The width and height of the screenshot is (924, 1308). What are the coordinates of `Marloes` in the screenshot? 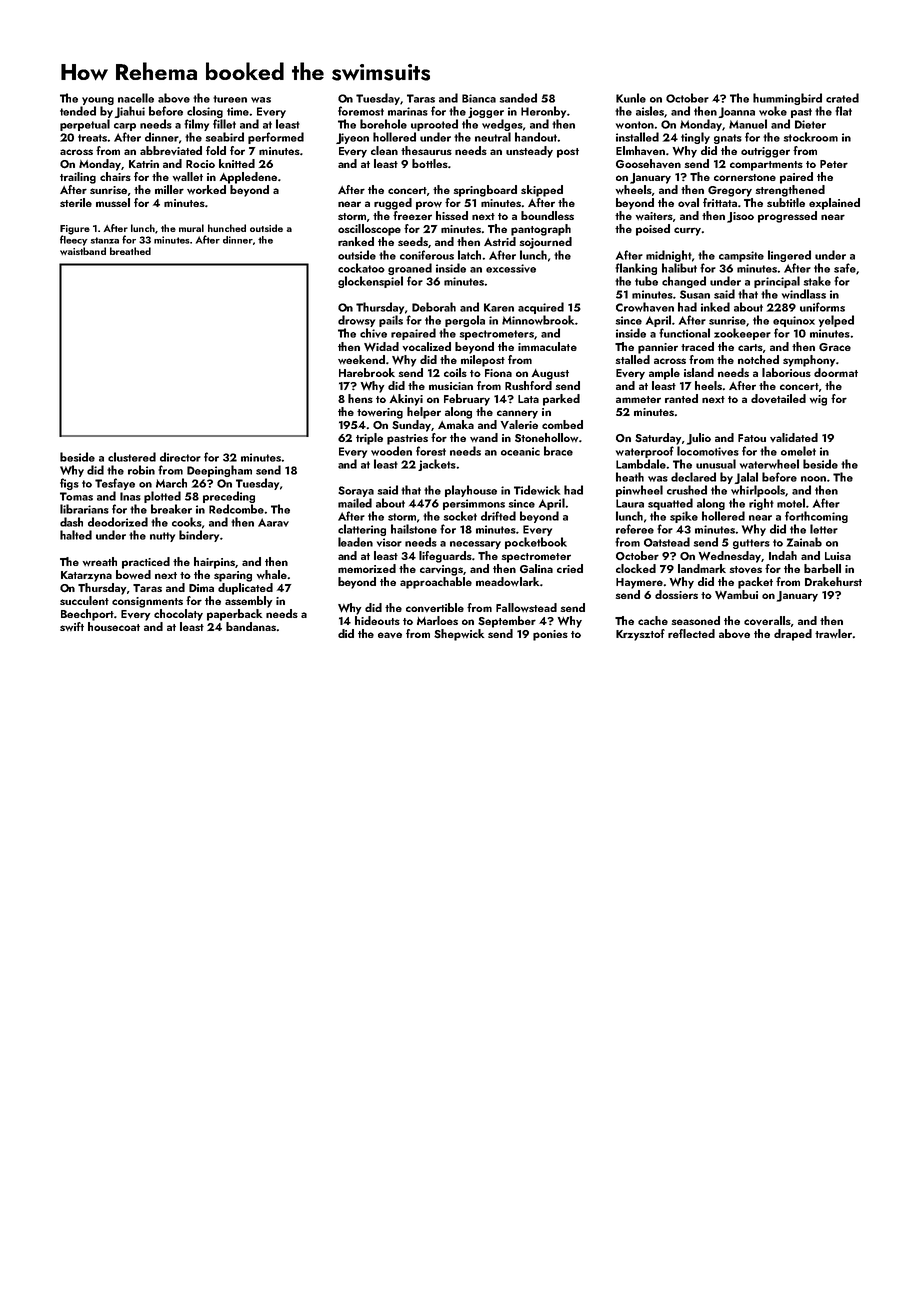 It's located at (437, 620).
